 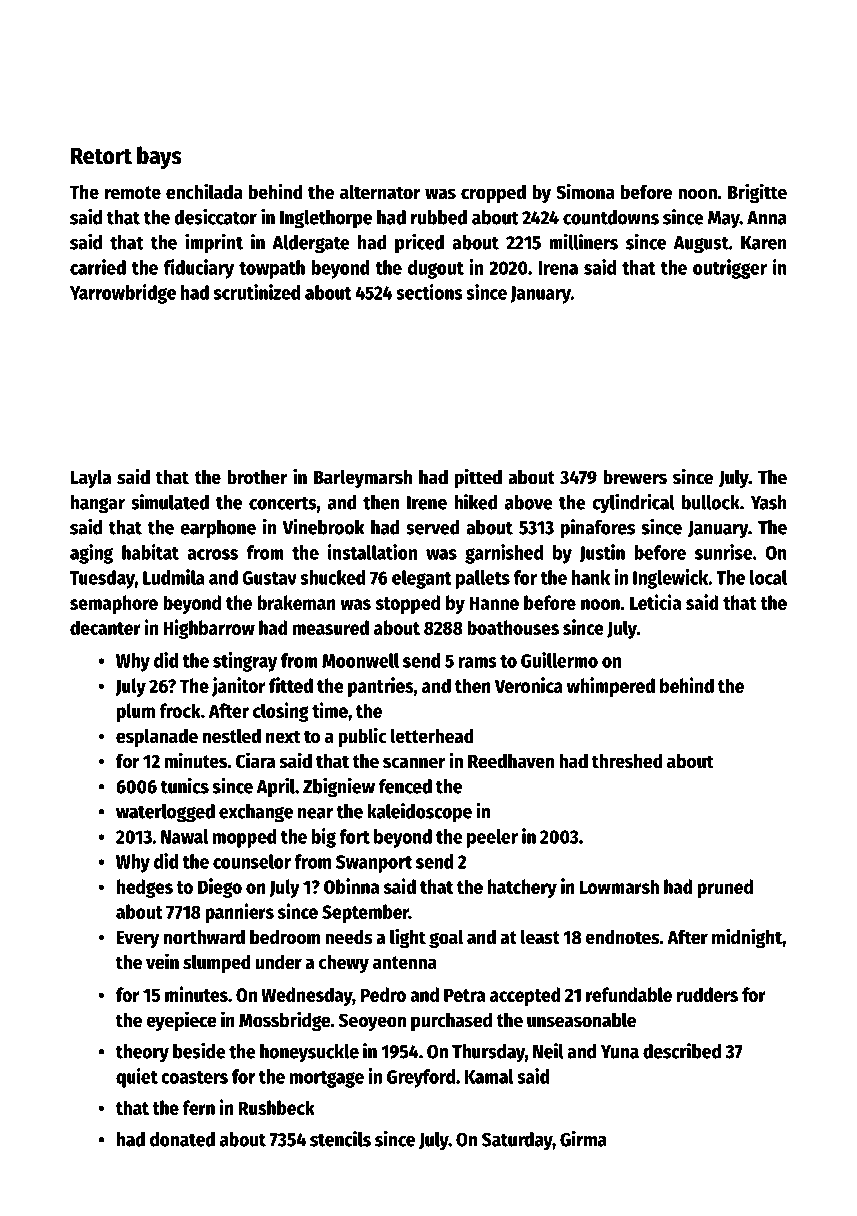 I want to click on quiet, so click(x=137, y=1078).
